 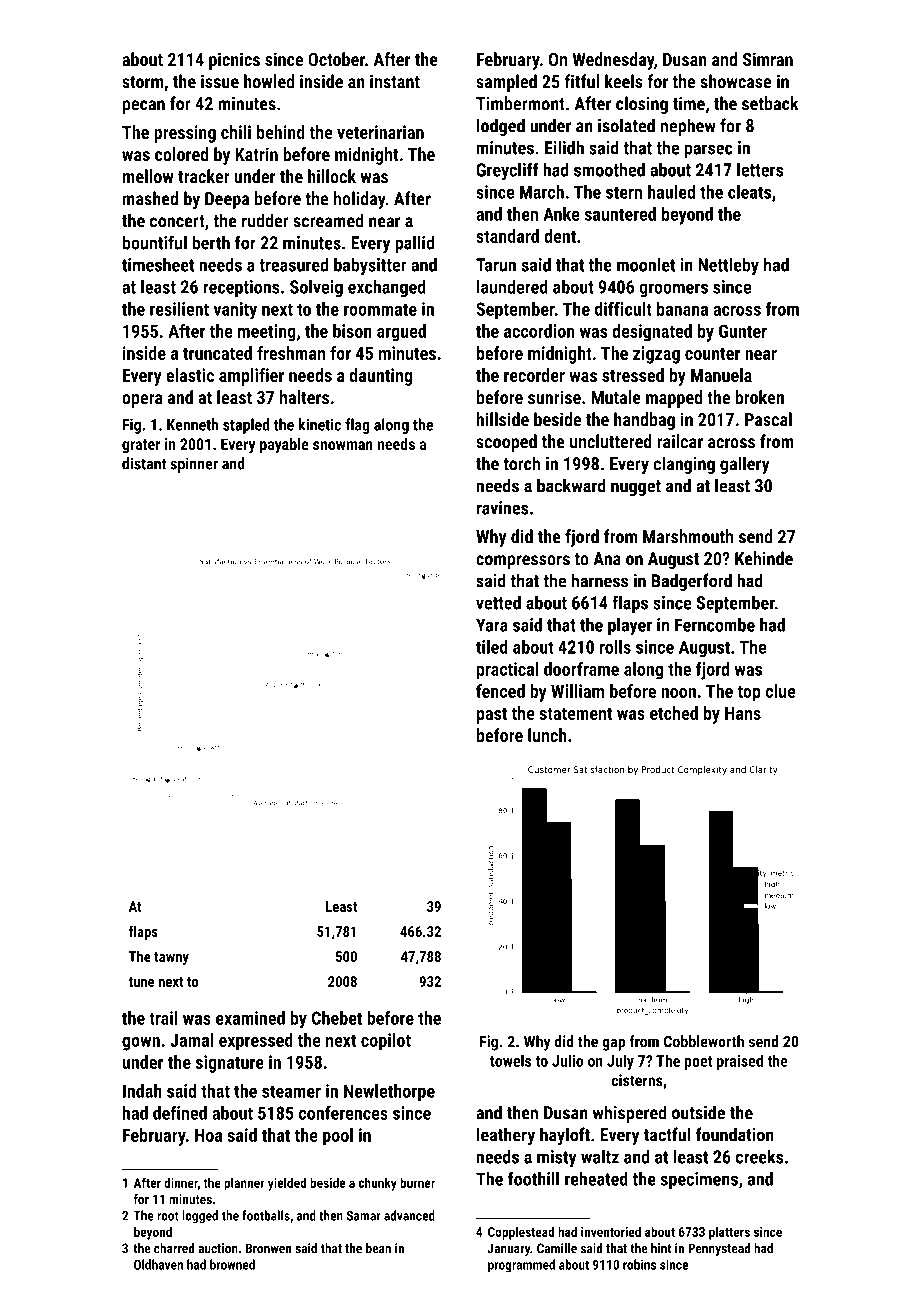 I want to click on instant, so click(x=395, y=81).
